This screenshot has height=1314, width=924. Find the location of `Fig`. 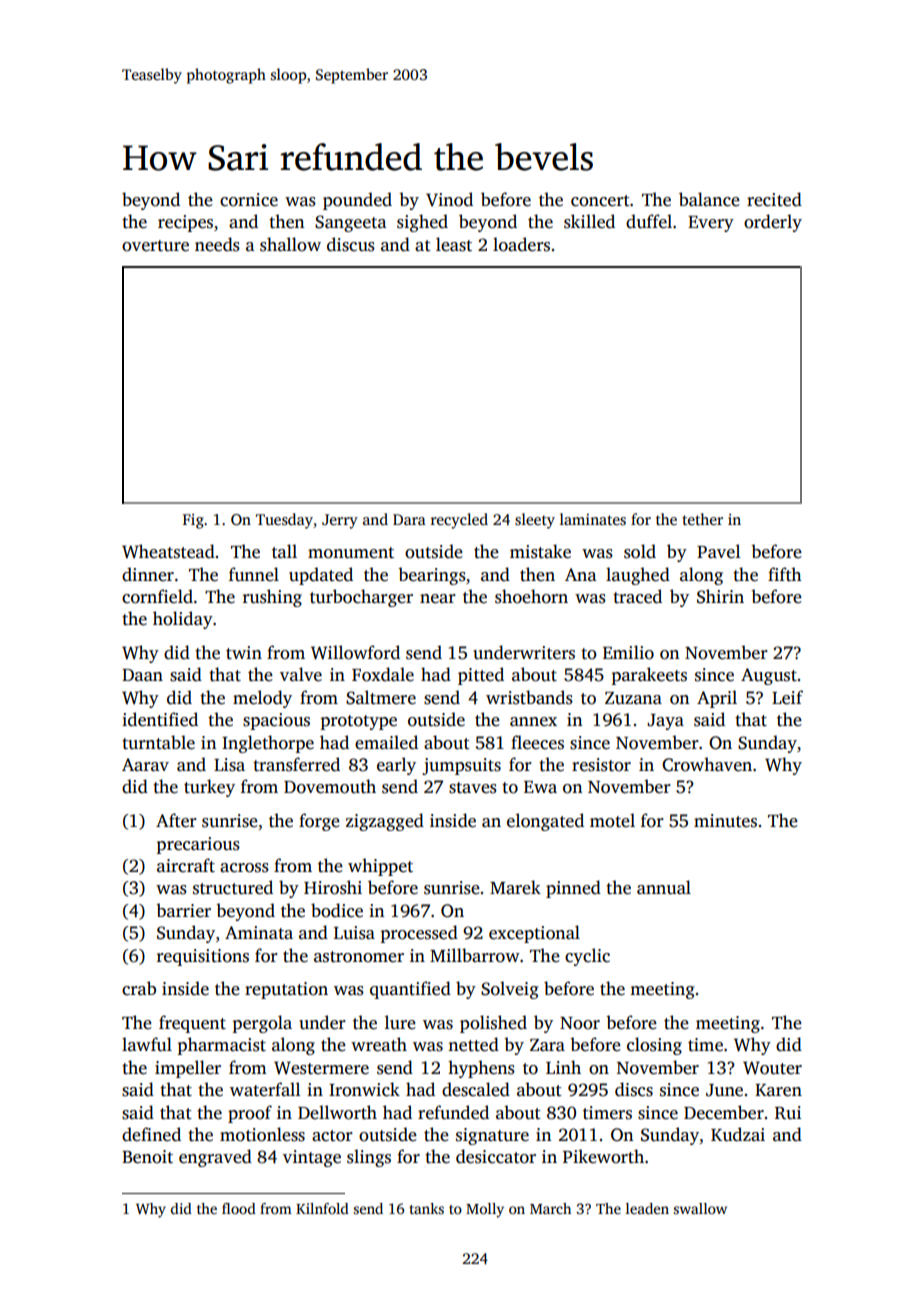

Fig is located at coordinates (193, 521).
